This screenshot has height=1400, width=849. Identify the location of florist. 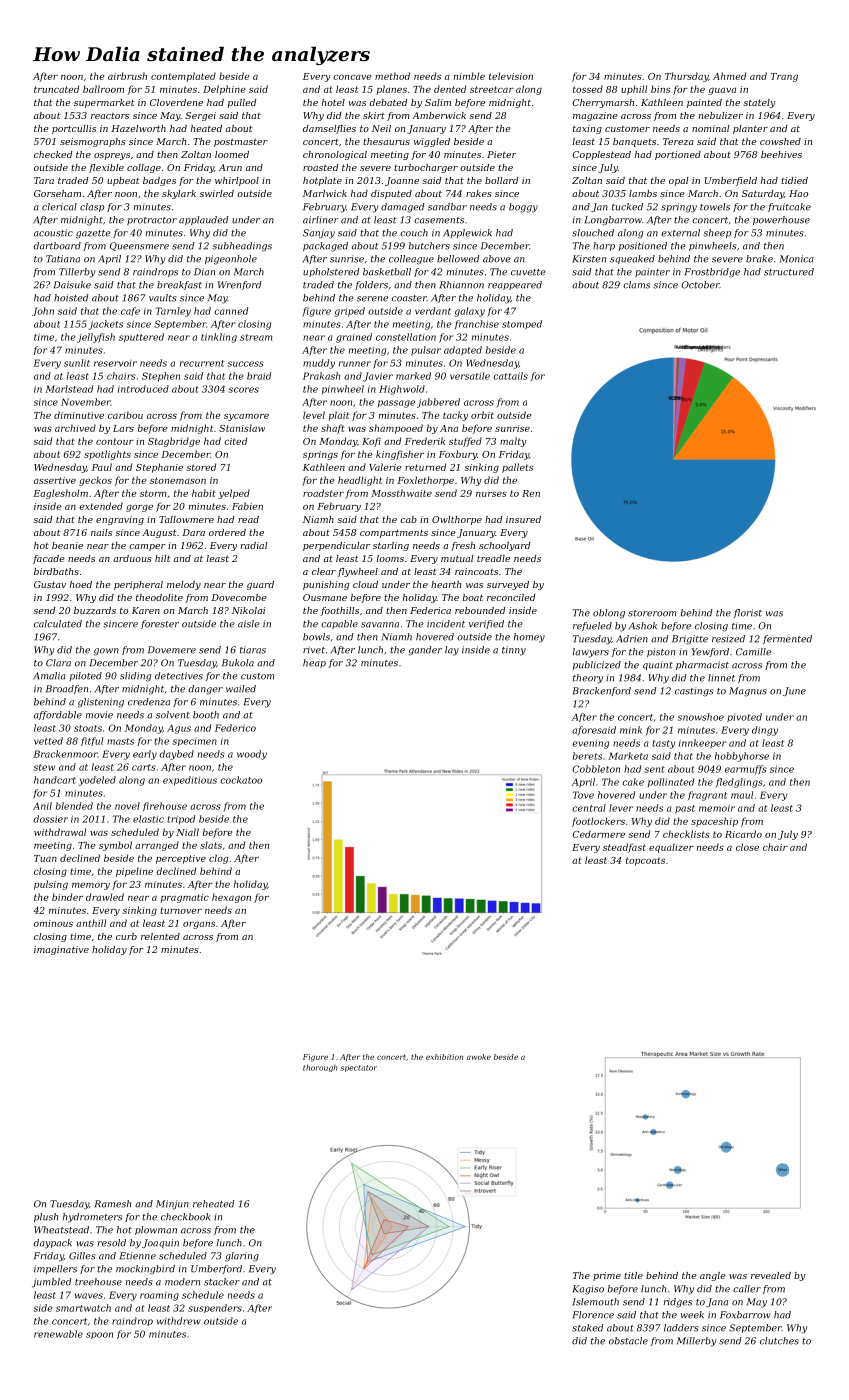
(748, 613).
